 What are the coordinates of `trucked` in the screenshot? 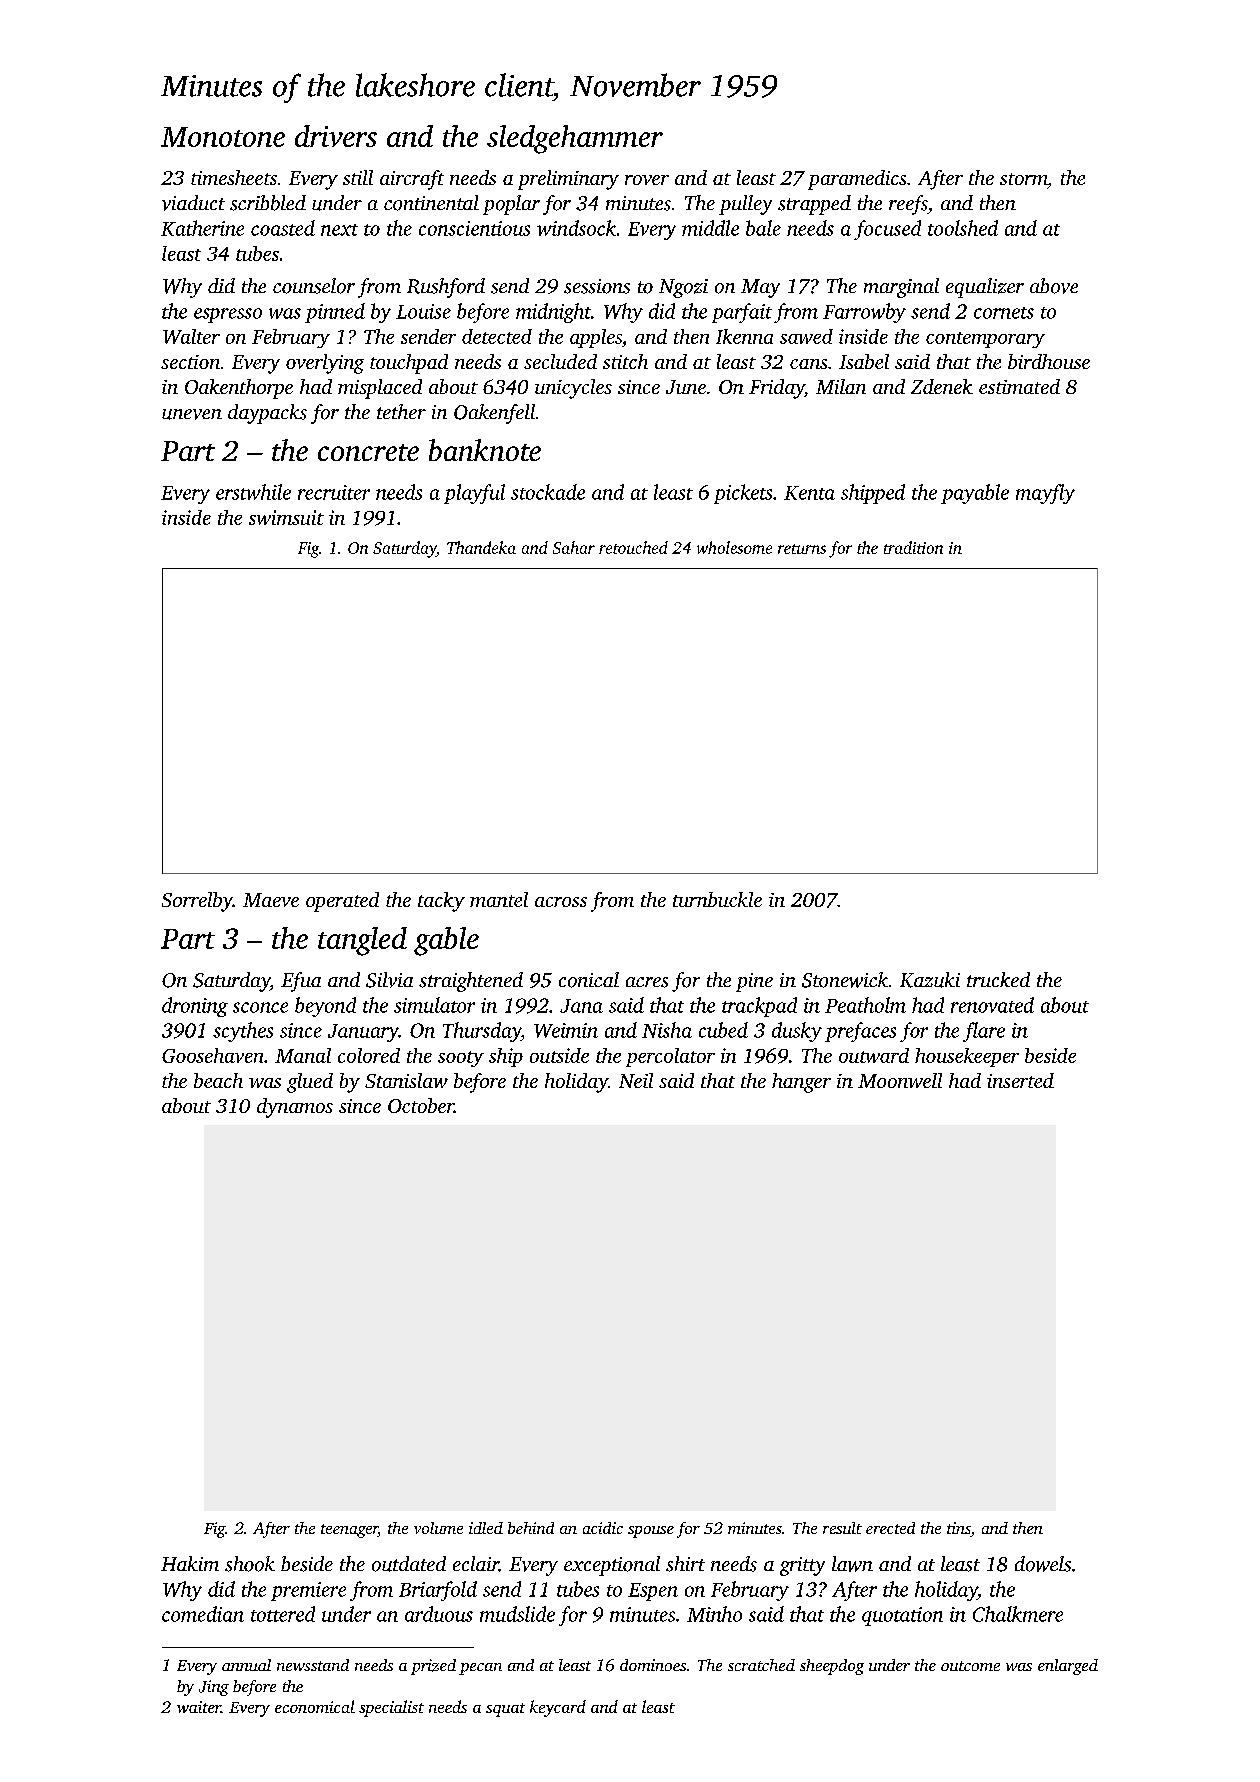 It's located at (998, 979).
